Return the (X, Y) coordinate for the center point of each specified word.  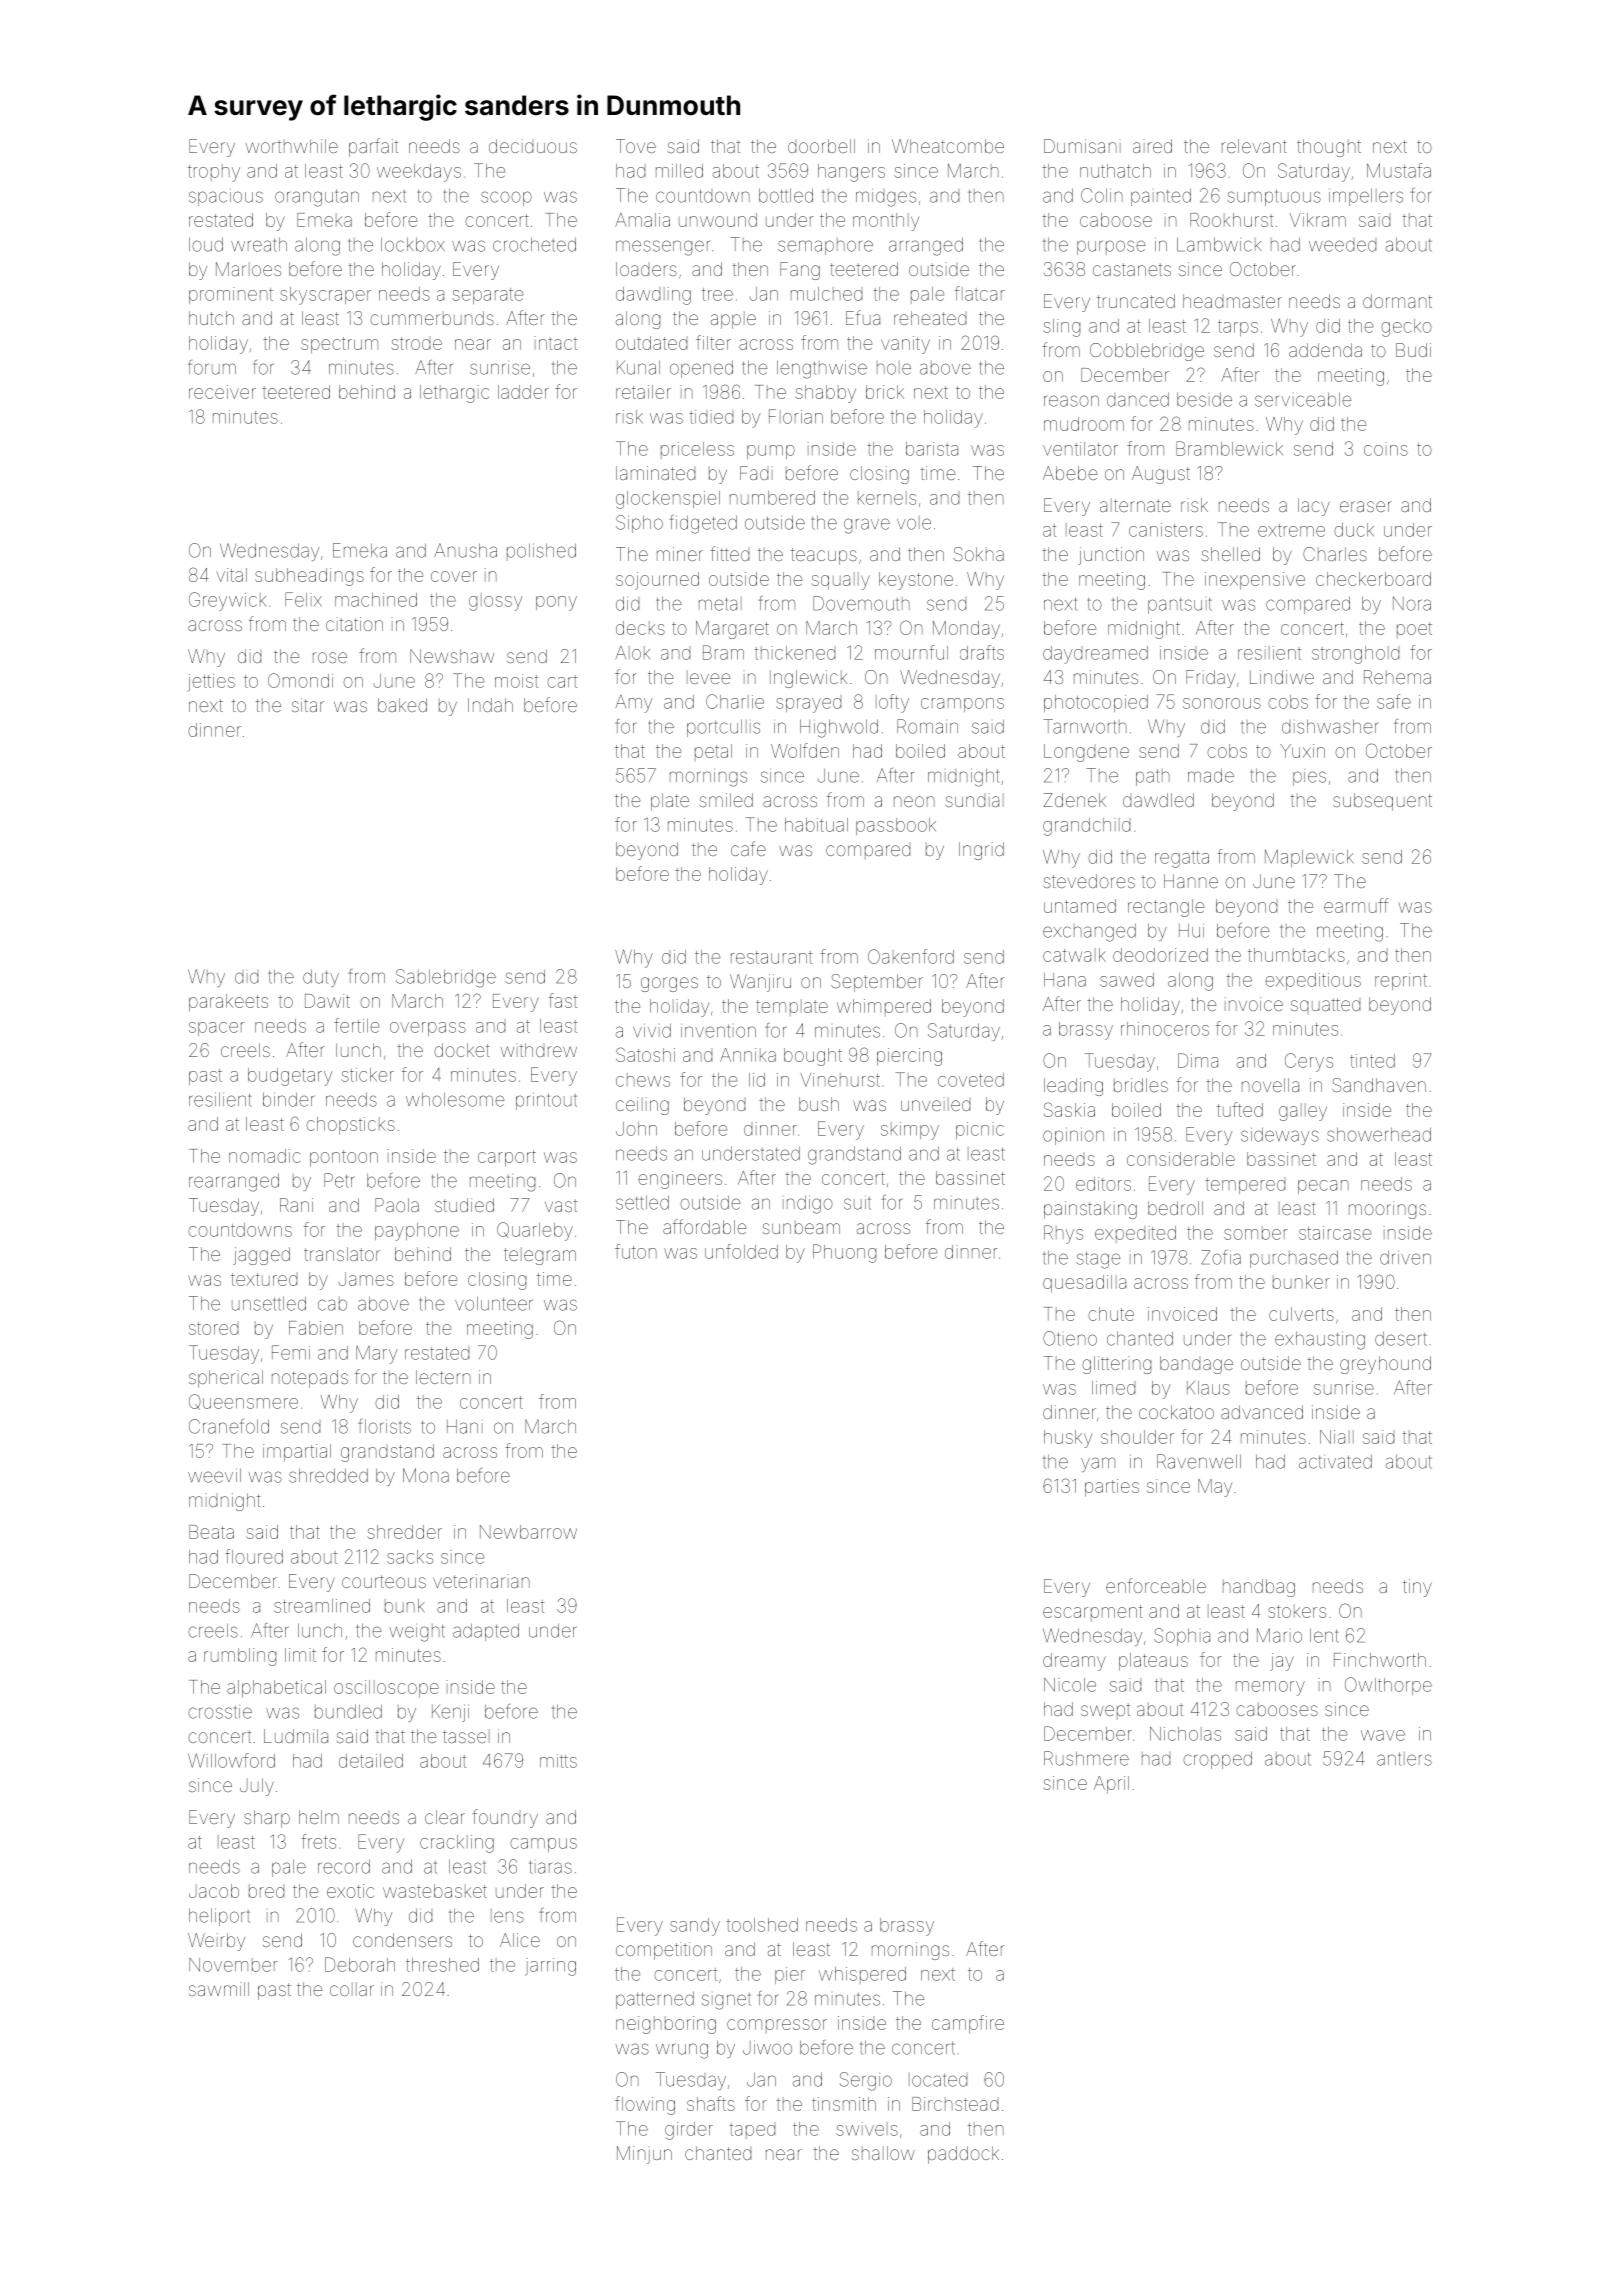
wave (1383, 1735)
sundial (975, 800)
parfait (373, 147)
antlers (1404, 1759)
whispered (862, 1975)
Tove (636, 146)
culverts (1301, 1314)
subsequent (1382, 802)
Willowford (231, 1760)
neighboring (666, 2025)
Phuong (844, 1253)
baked (402, 705)
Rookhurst (1231, 220)
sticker (367, 1075)
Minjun (644, 2155)
